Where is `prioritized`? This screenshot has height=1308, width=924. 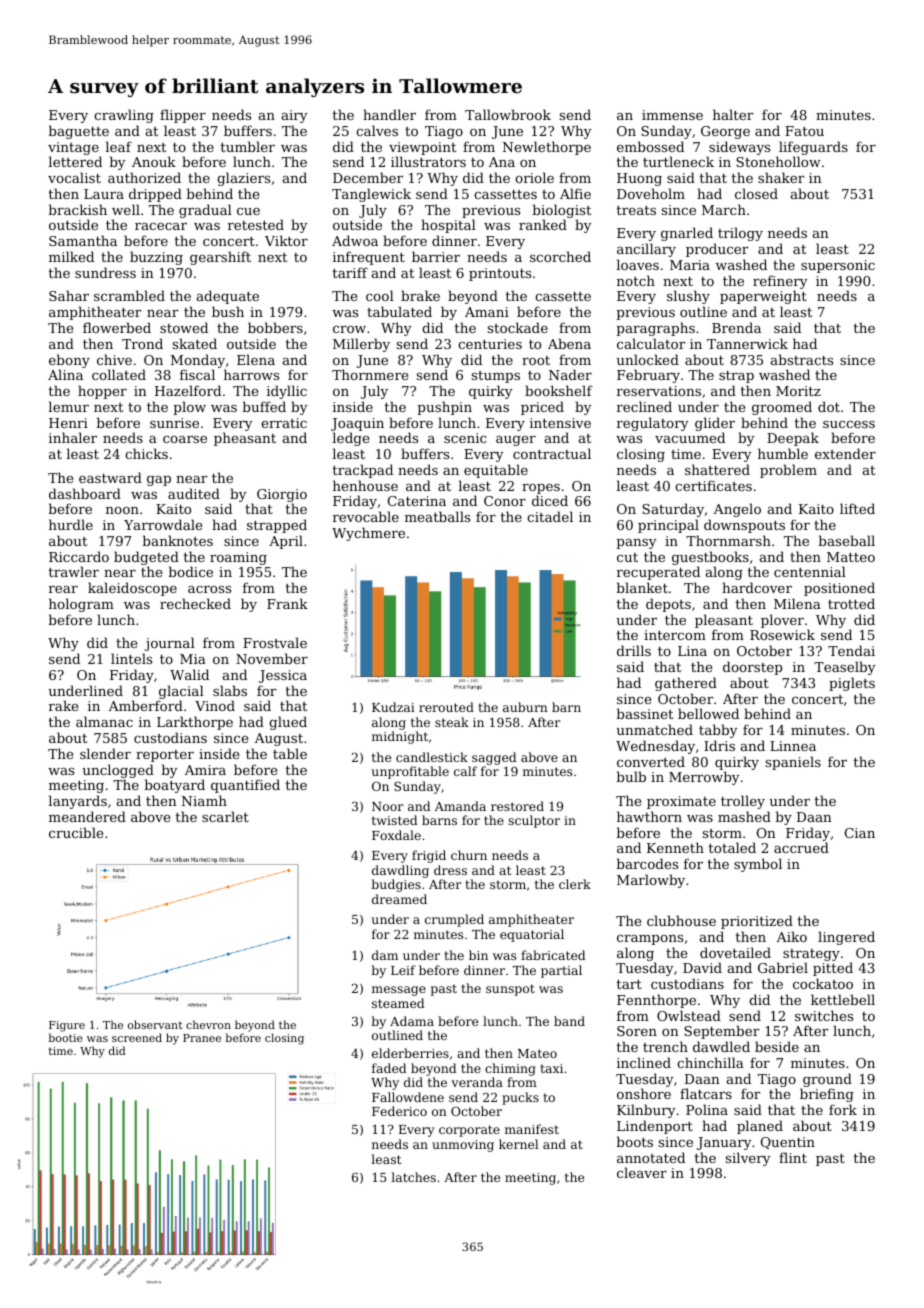
prioritized is located at coordinates (757, 922).
